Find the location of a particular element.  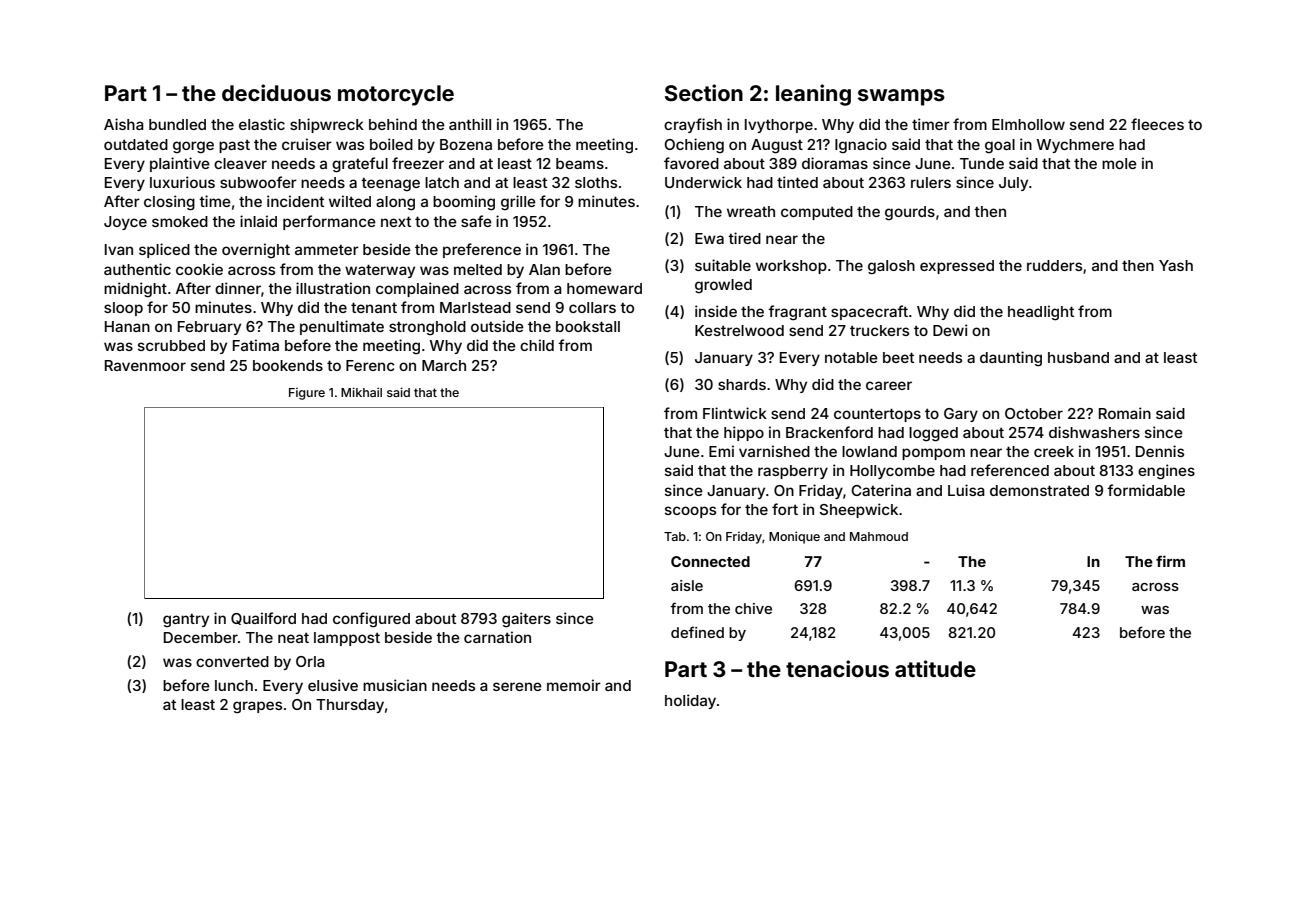

Emi is located at coordinates (721, 451).
